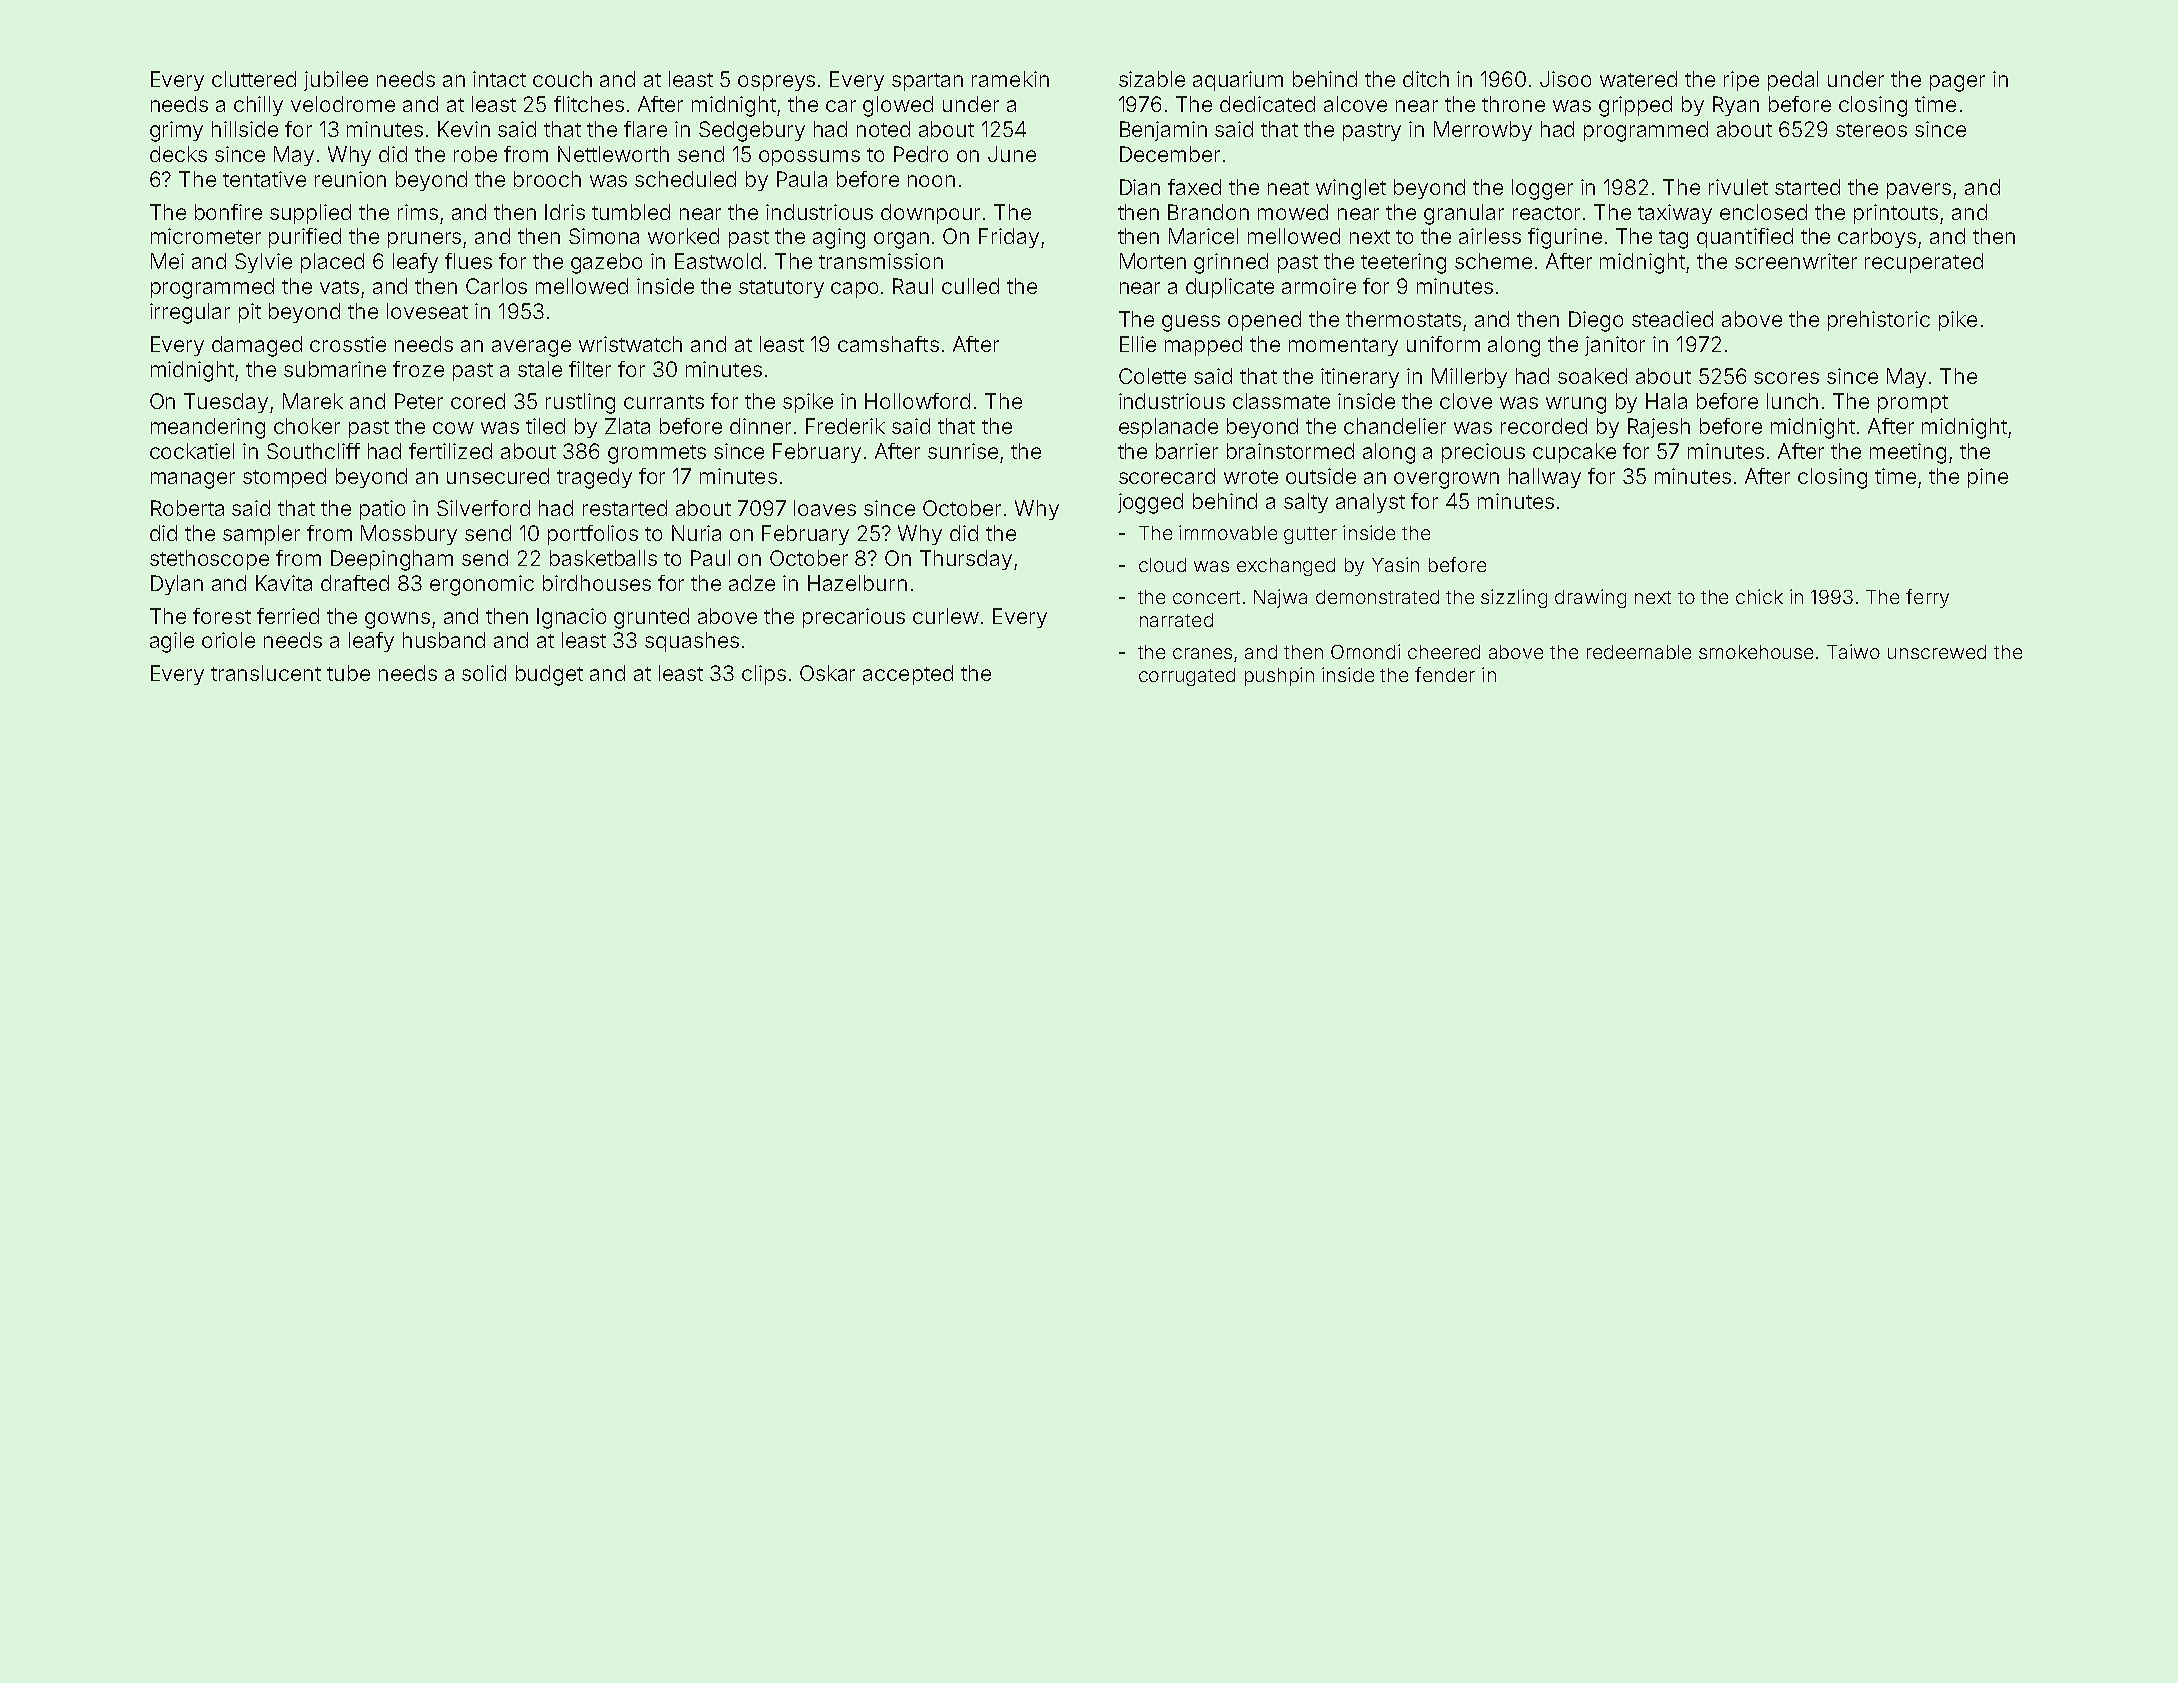 Image resolution: width=2178 pixels, height=1683 pixels. I want to click on corrugated, so click(1187, 677).
